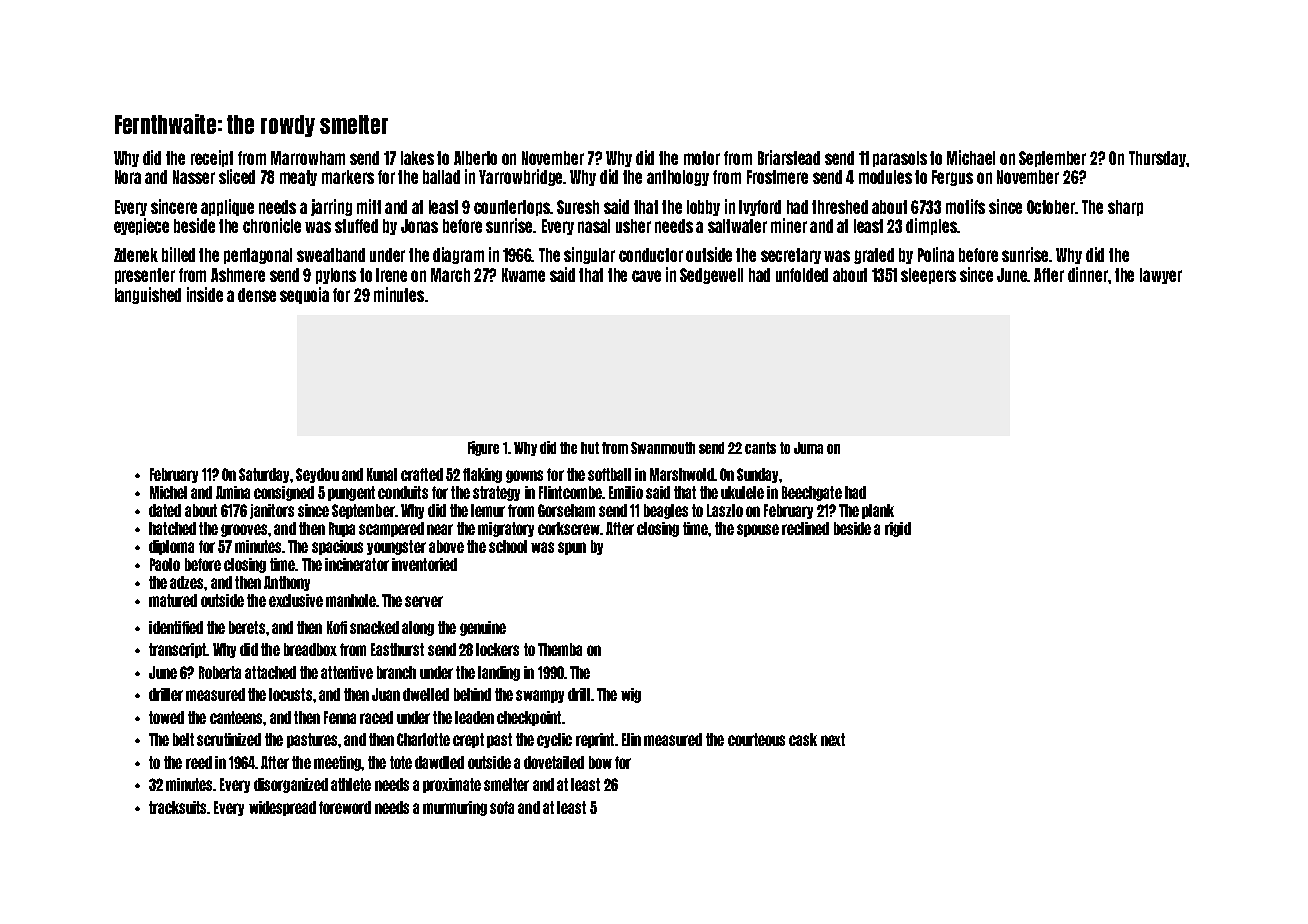 The image size is (1308, 924). Describe the element at coordinates (898, 529) in the image. I see `rigid` at that location.
